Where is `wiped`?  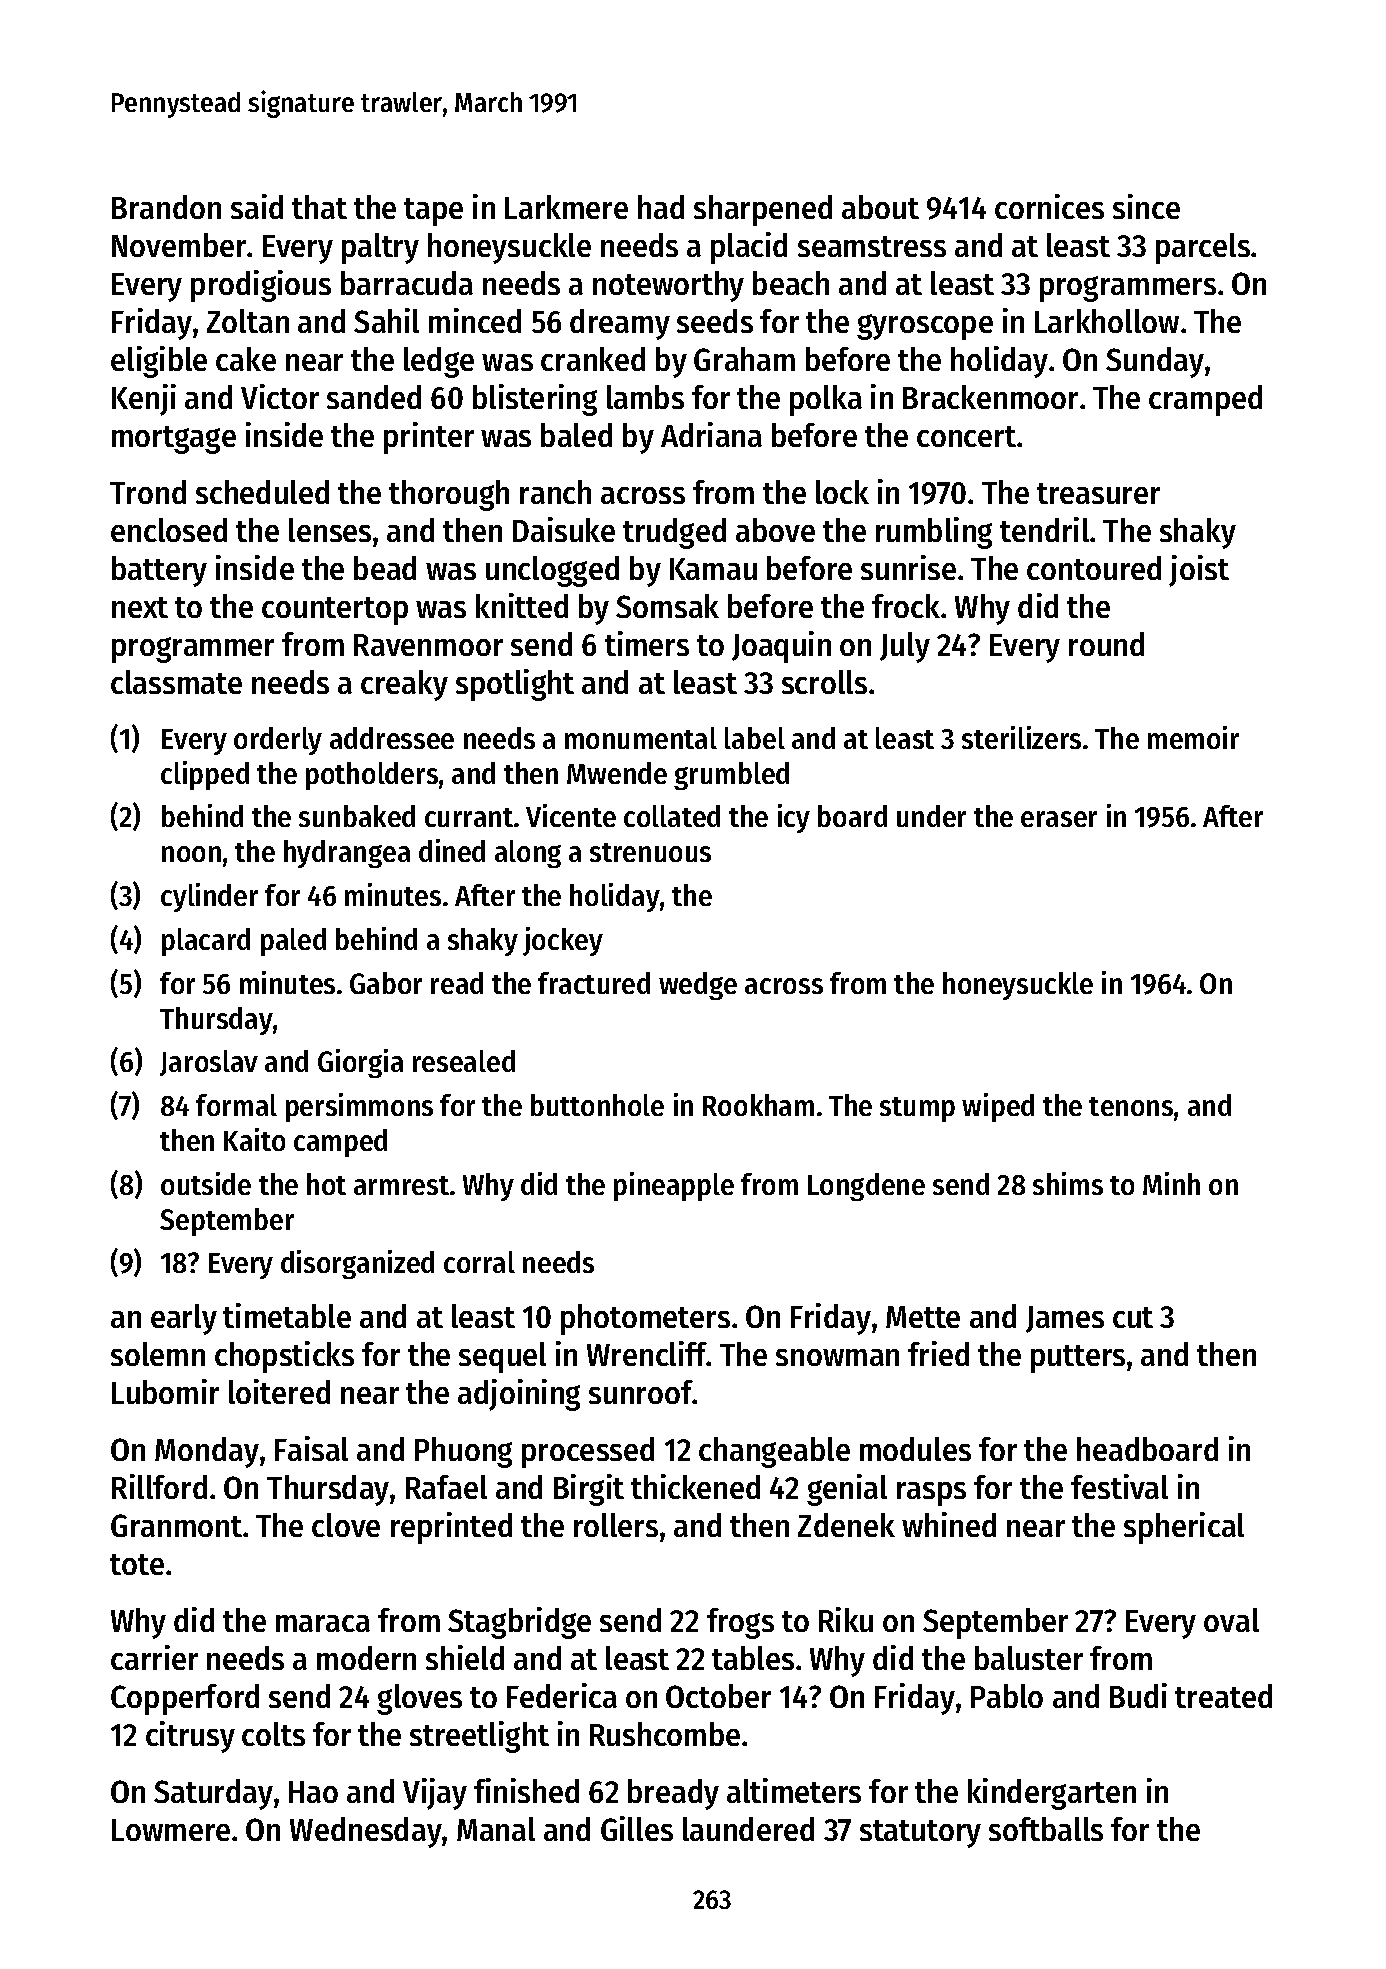
wiped is located at coordinates (998, 1107).
